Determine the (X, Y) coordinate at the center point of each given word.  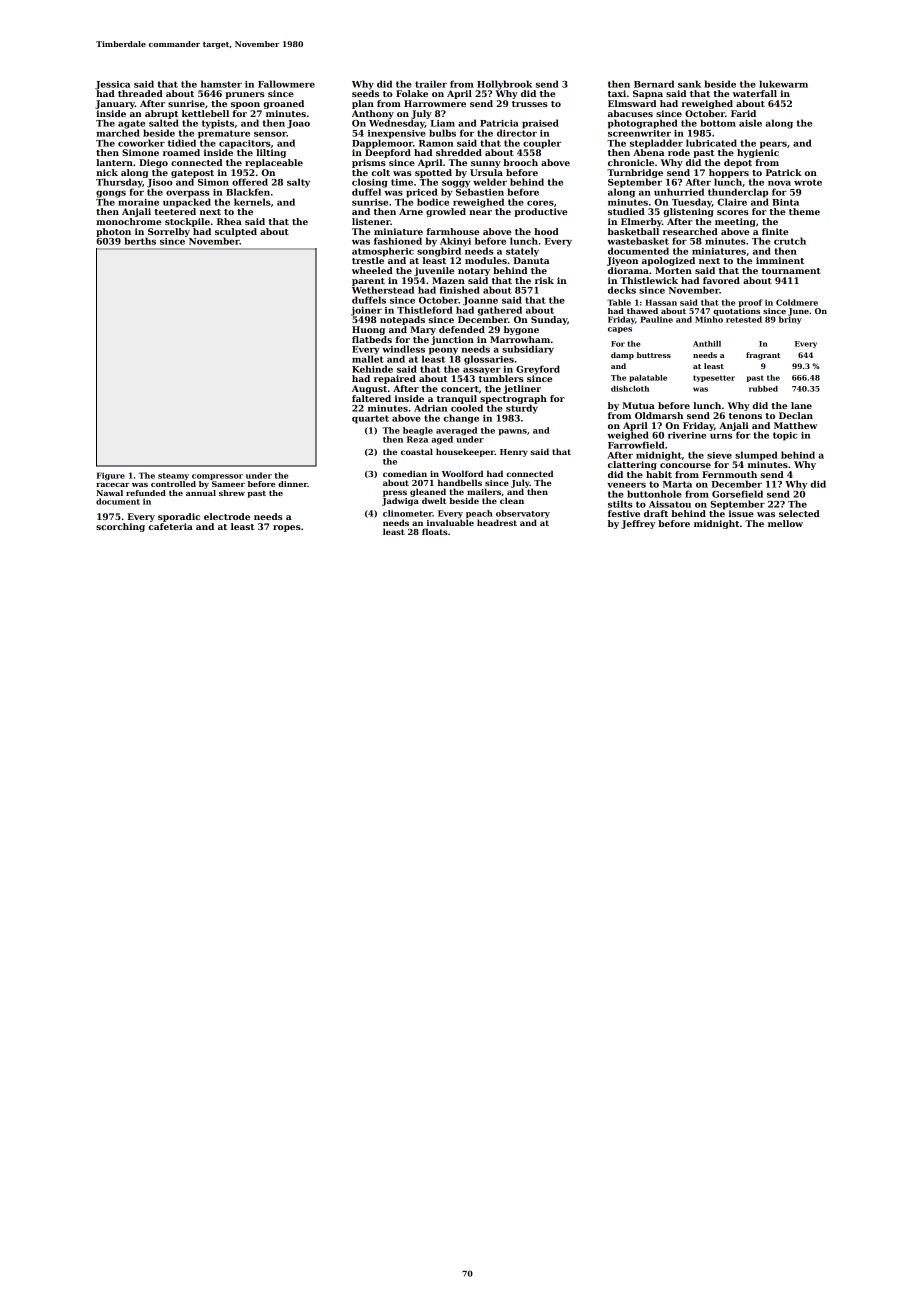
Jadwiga (400, 501)
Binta (785, 202)
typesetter (714, 378)
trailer (431, 84)
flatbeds (372, 339)
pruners (245, 95)
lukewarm (783, 84)
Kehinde (372, 369)
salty (298, 183)
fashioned (398, 241)
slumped (756, 456)
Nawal (109, 493)
